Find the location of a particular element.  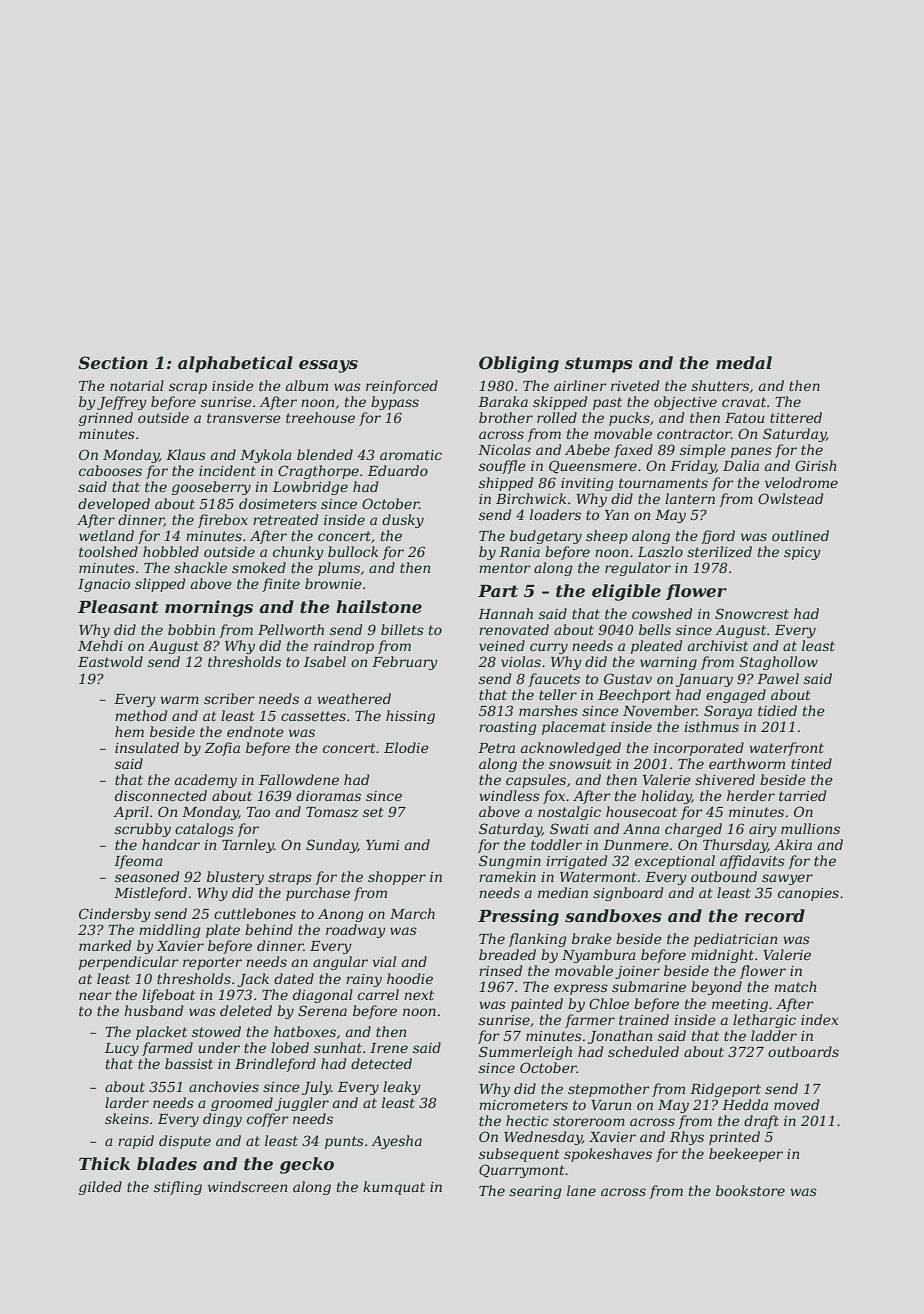

teller is located at coordinates (558, 694).
